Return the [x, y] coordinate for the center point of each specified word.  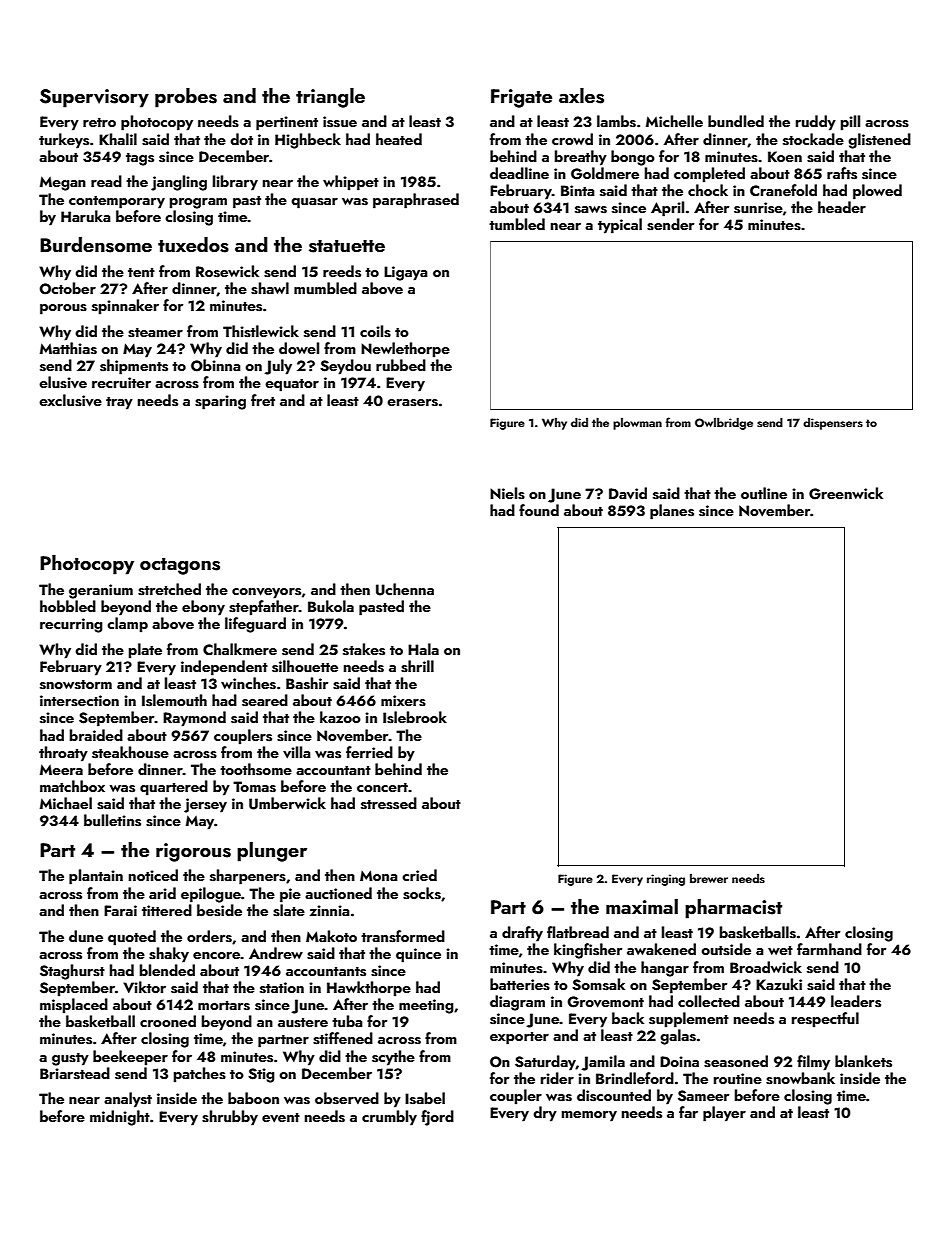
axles [581, 96]
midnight [120, 1118]
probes [186, 98]
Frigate [521, 98]
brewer [709, 878]
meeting [426, 1006]
